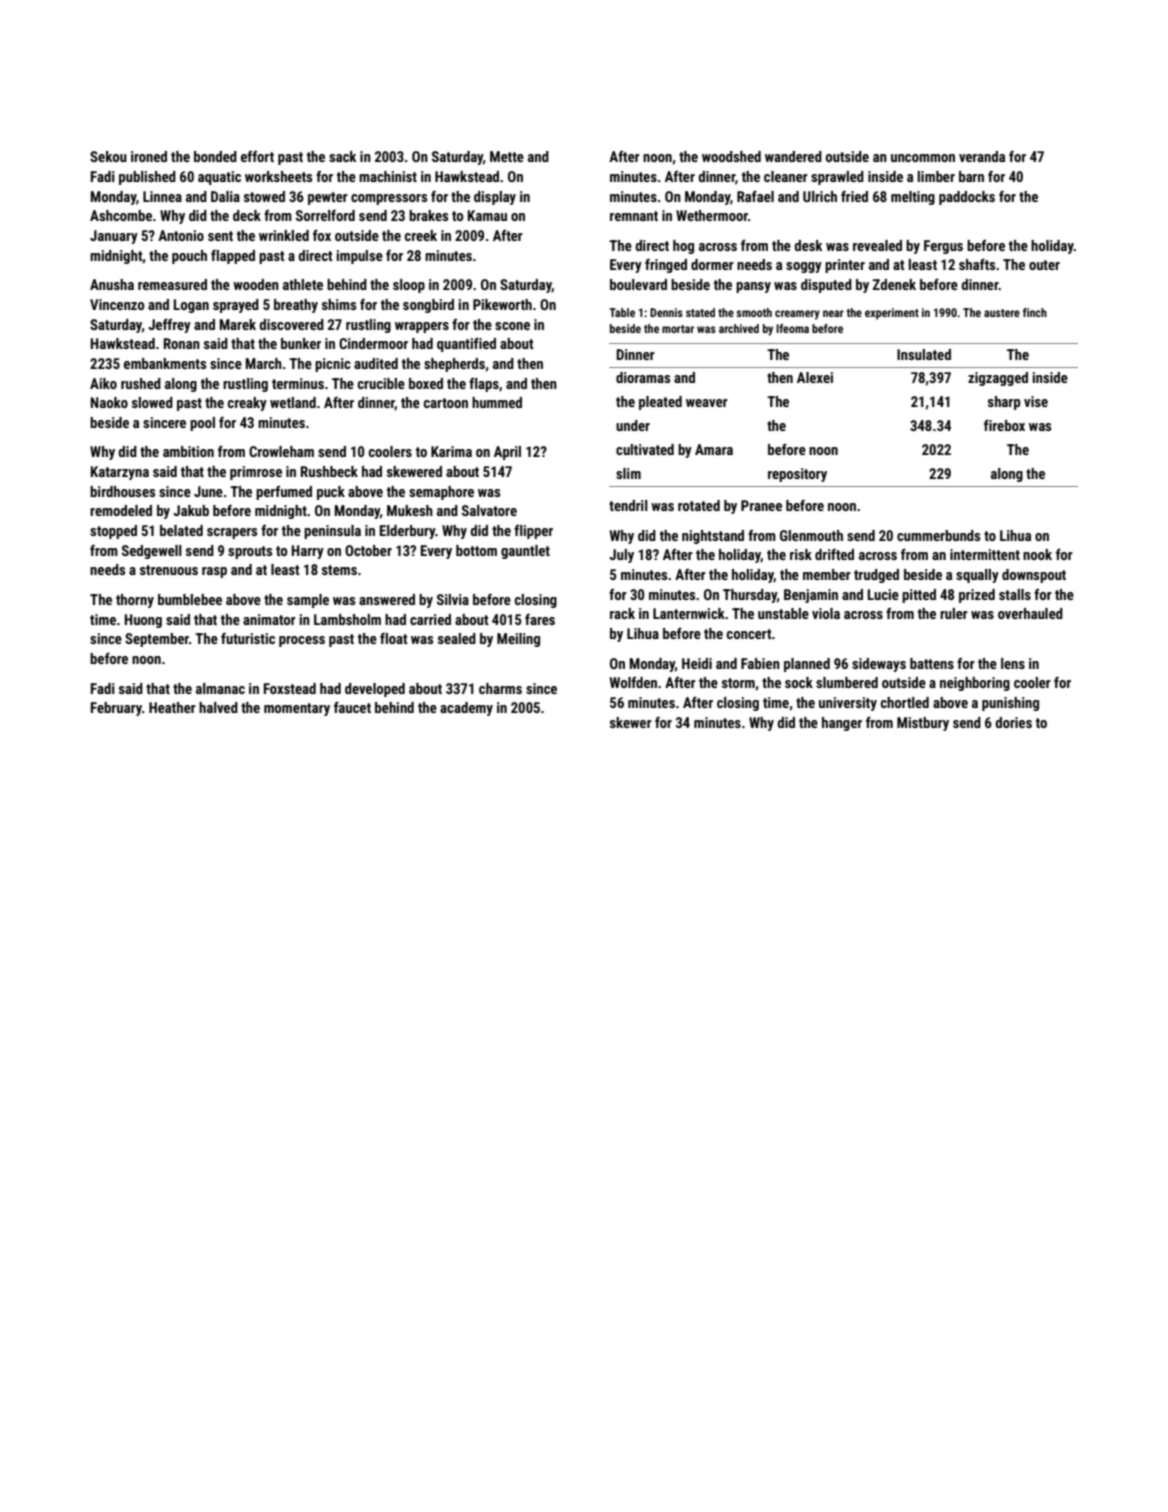 This screenshot has width=1168, height=1512. I want to click on embankments, so click(165, 363).
